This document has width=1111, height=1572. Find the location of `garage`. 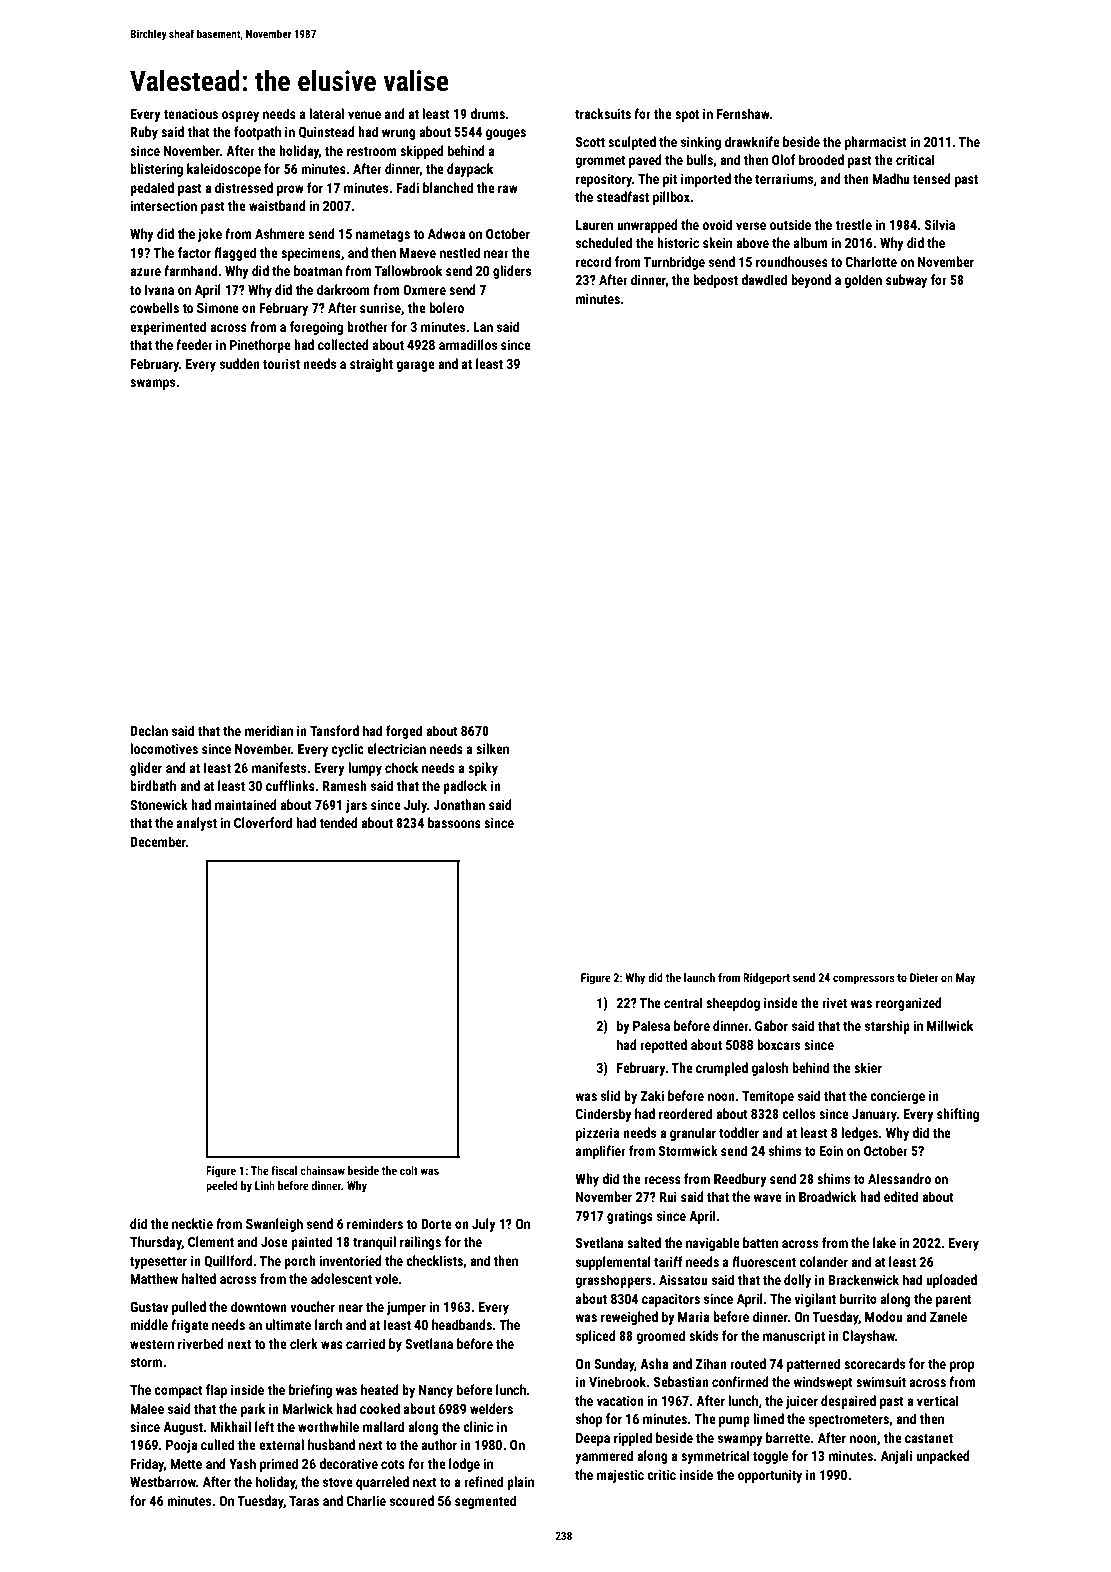

garage is located at coordinates (415, 366).
